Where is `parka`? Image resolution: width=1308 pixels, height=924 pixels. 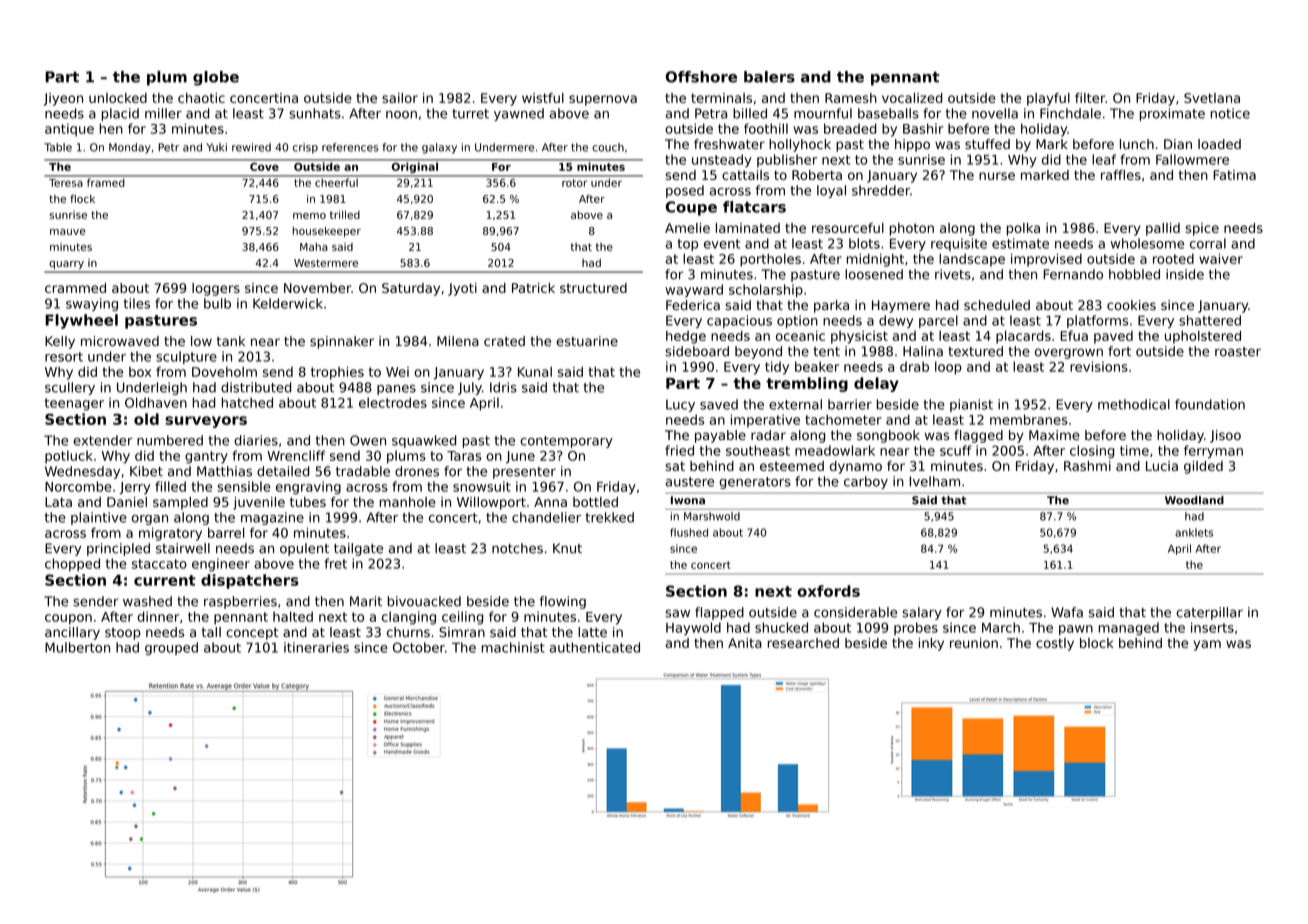 parka is located at coordinates (831, 306).
